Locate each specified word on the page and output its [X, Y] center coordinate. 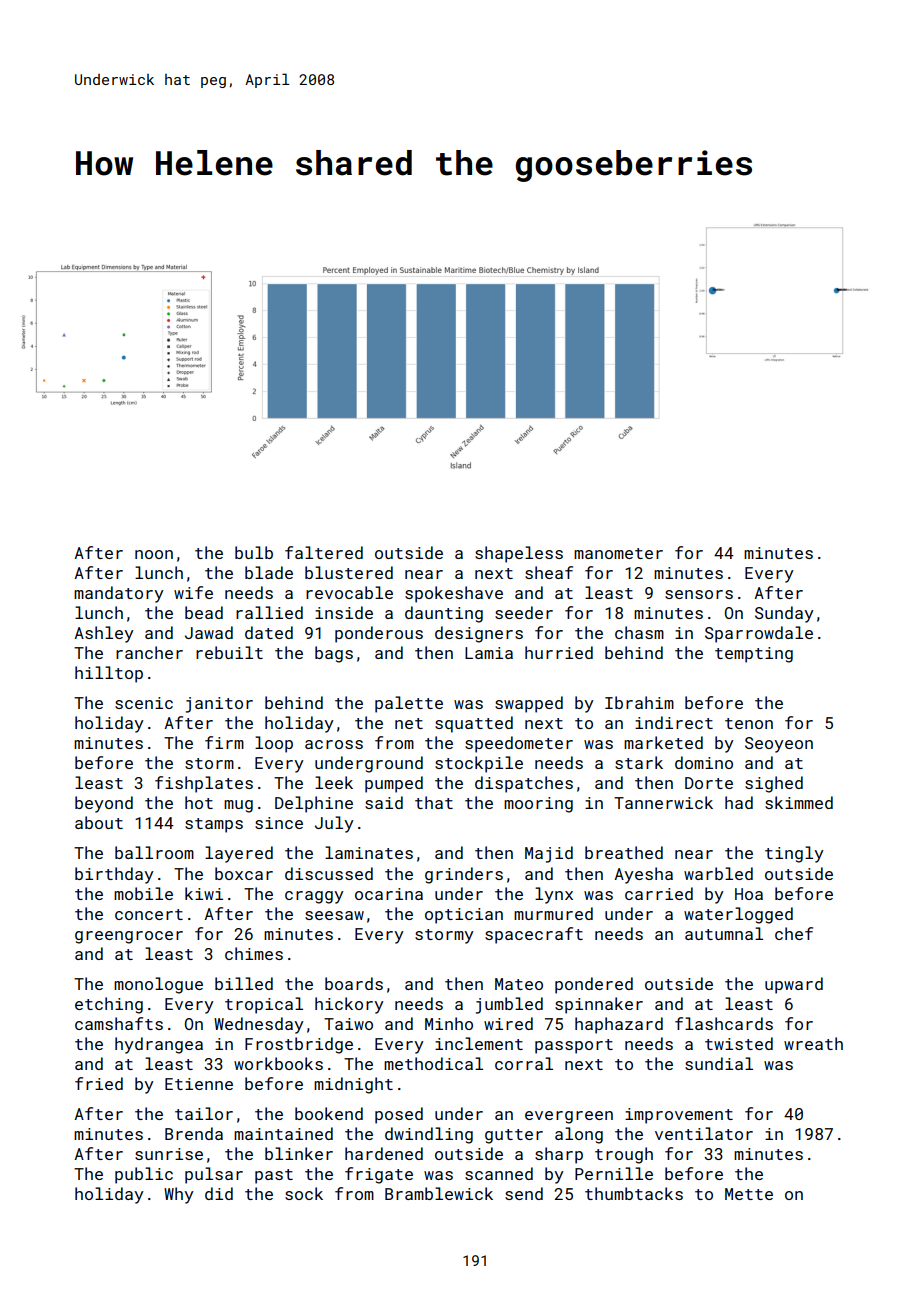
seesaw [334, 915]
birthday [114, 875]
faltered [324, 552]
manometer [618, 553]
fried [99, 1083]
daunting [444, 614]
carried [659, 893]
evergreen [569, 1117]
